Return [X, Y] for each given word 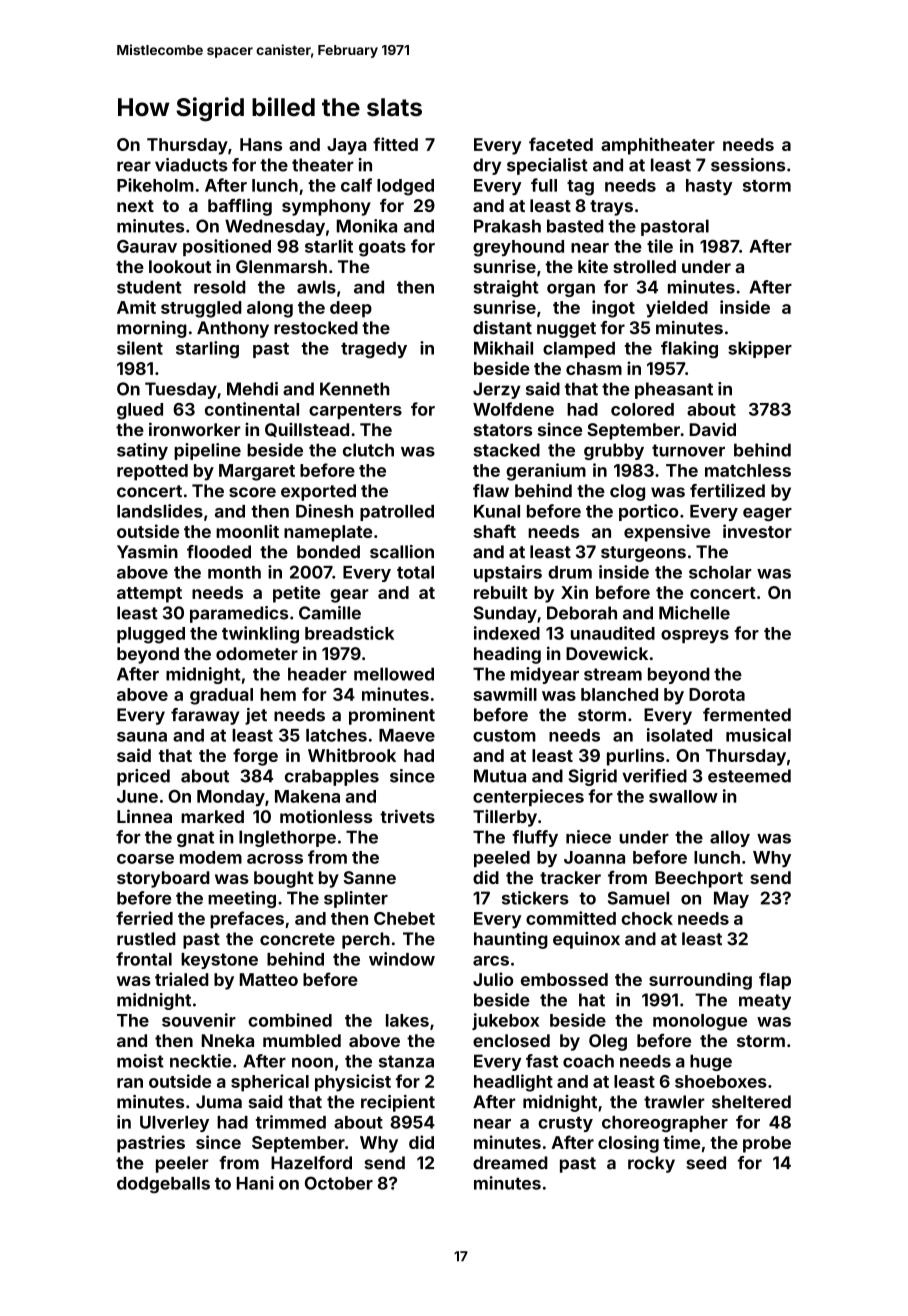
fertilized [727, 491]
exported [318, 492]
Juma [219, 1102]
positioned [227, 247]
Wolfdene [513, 409]
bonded [328, 552]
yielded [677, 309]
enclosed [511, 1040]
